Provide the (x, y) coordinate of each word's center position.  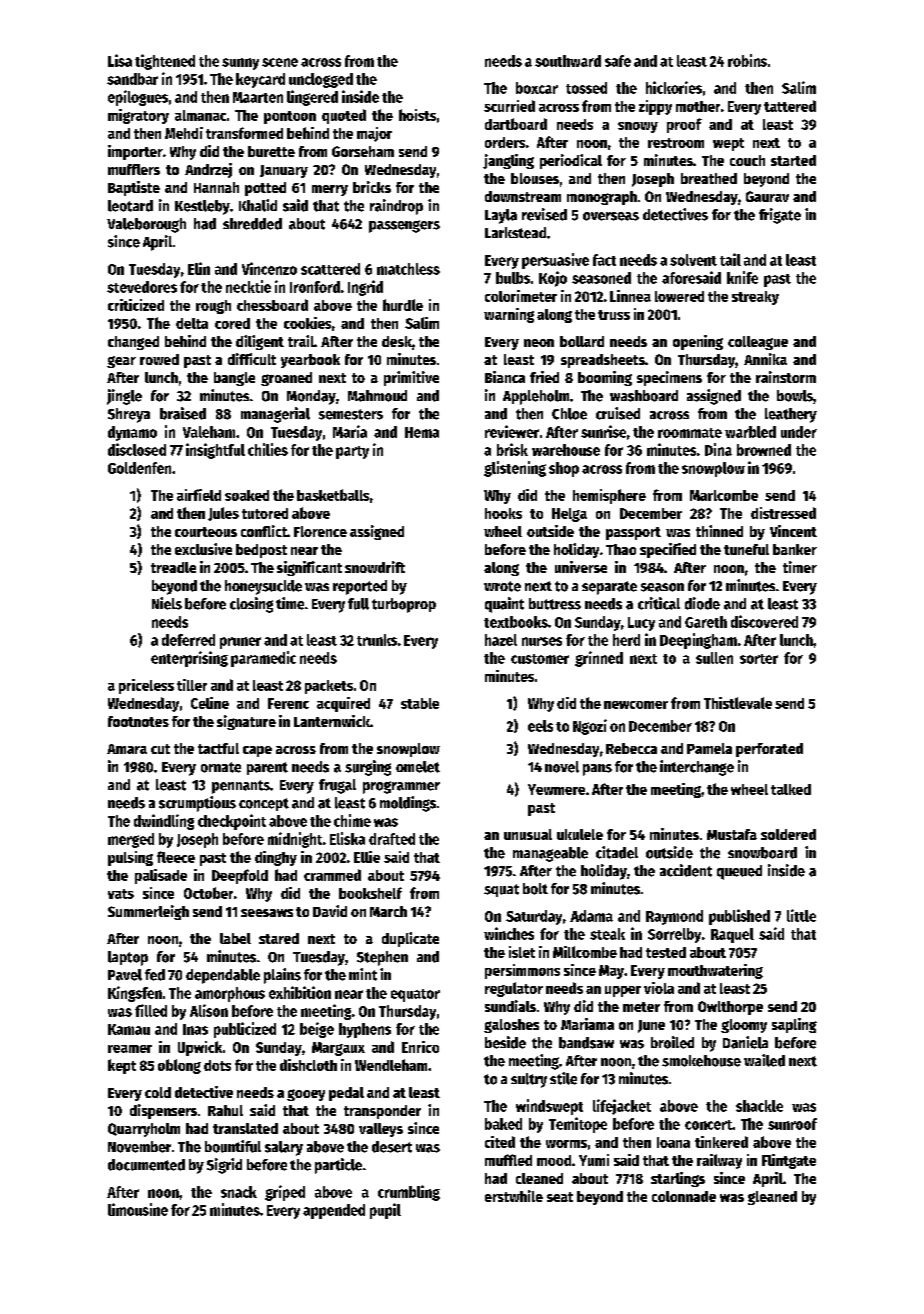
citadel (617, 852)
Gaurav (767, 196)
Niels (167, 603)
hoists (417, 115)
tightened (165, 62)
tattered (790, 106)
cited (500, 1142)
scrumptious (197, 804)
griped (285, 1193)
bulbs (513, 278)
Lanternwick (332, 721)
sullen (714, 658)
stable (420, 703)
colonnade (684, 1196)
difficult (252, 359)
